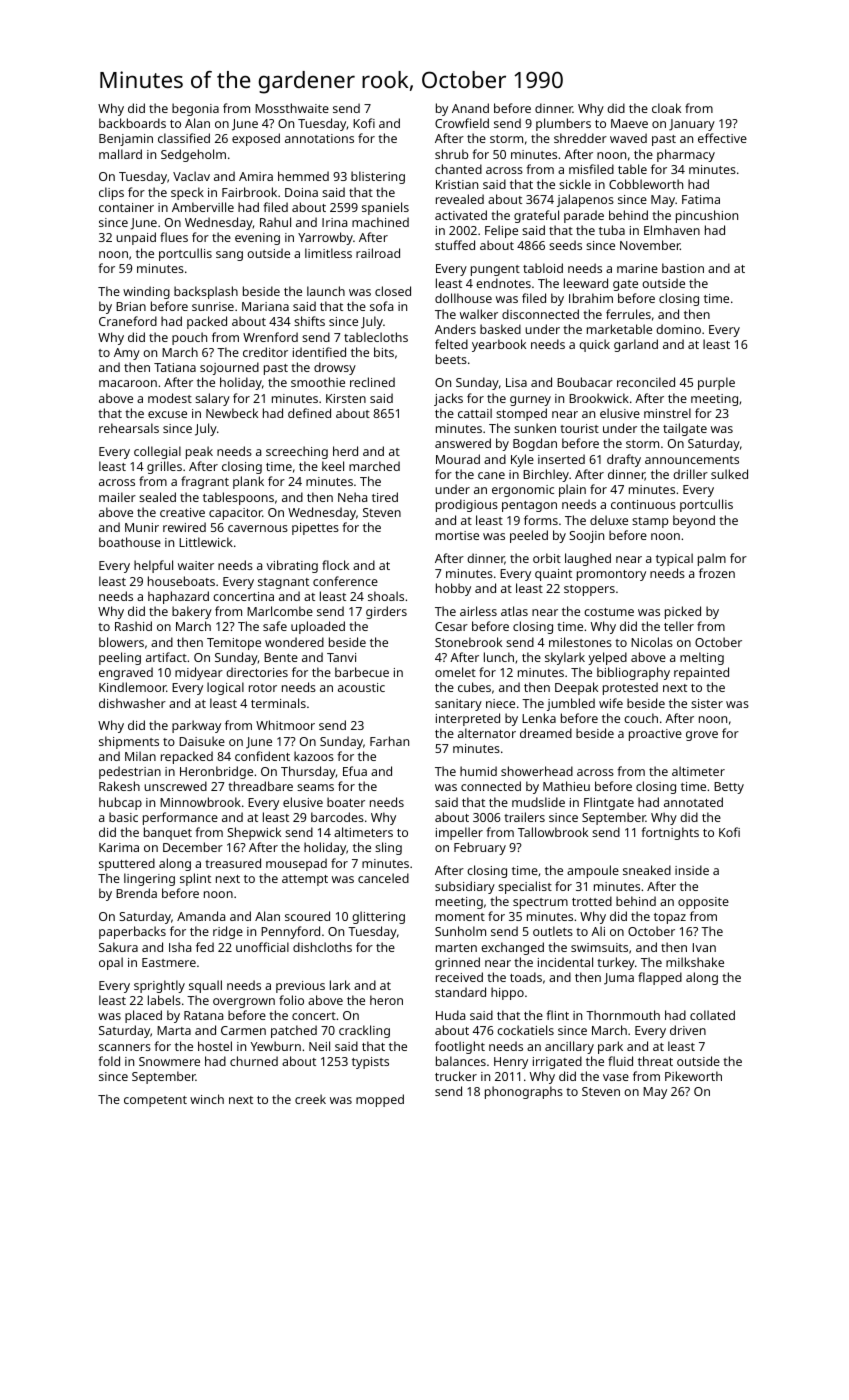 This page has width=849, height=1400. Describe the element at coordinates (132, 123) in the page. I see `backboards` at that location.
